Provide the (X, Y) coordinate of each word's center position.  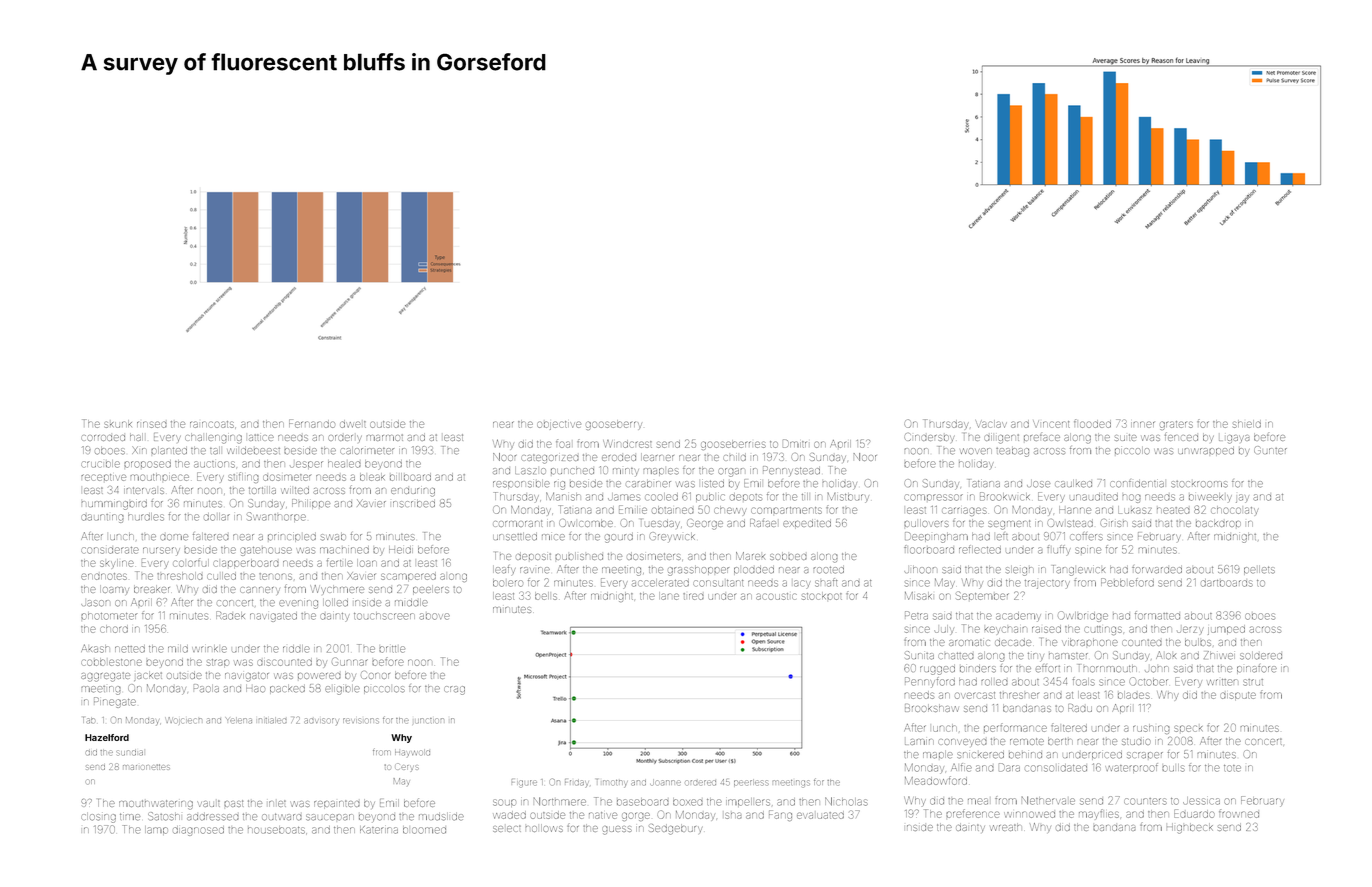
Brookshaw (932, 708)
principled (292, 538)
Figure (524, 784)
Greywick (672, 537)
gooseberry (614, 425)
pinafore (1257, 669)
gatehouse (266, 551)
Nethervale (1048, 800)
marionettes (146, 767)
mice (553, 537)
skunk (118, 424)
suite (1126, 437)
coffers (1086, 536)
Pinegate (115, 702)
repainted (337, 804)
